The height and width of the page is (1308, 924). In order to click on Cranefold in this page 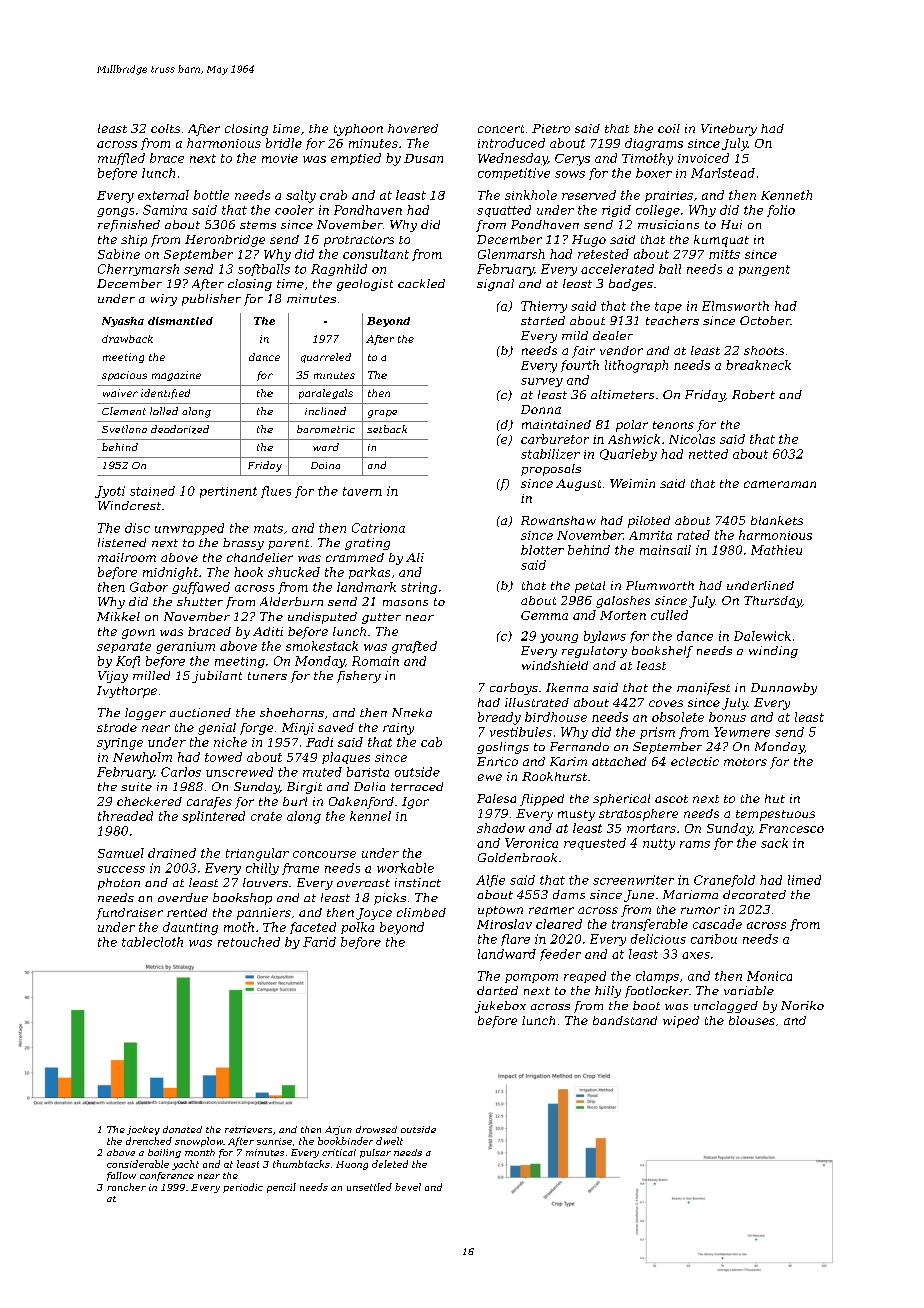, I will do `click(724, 881)`.
